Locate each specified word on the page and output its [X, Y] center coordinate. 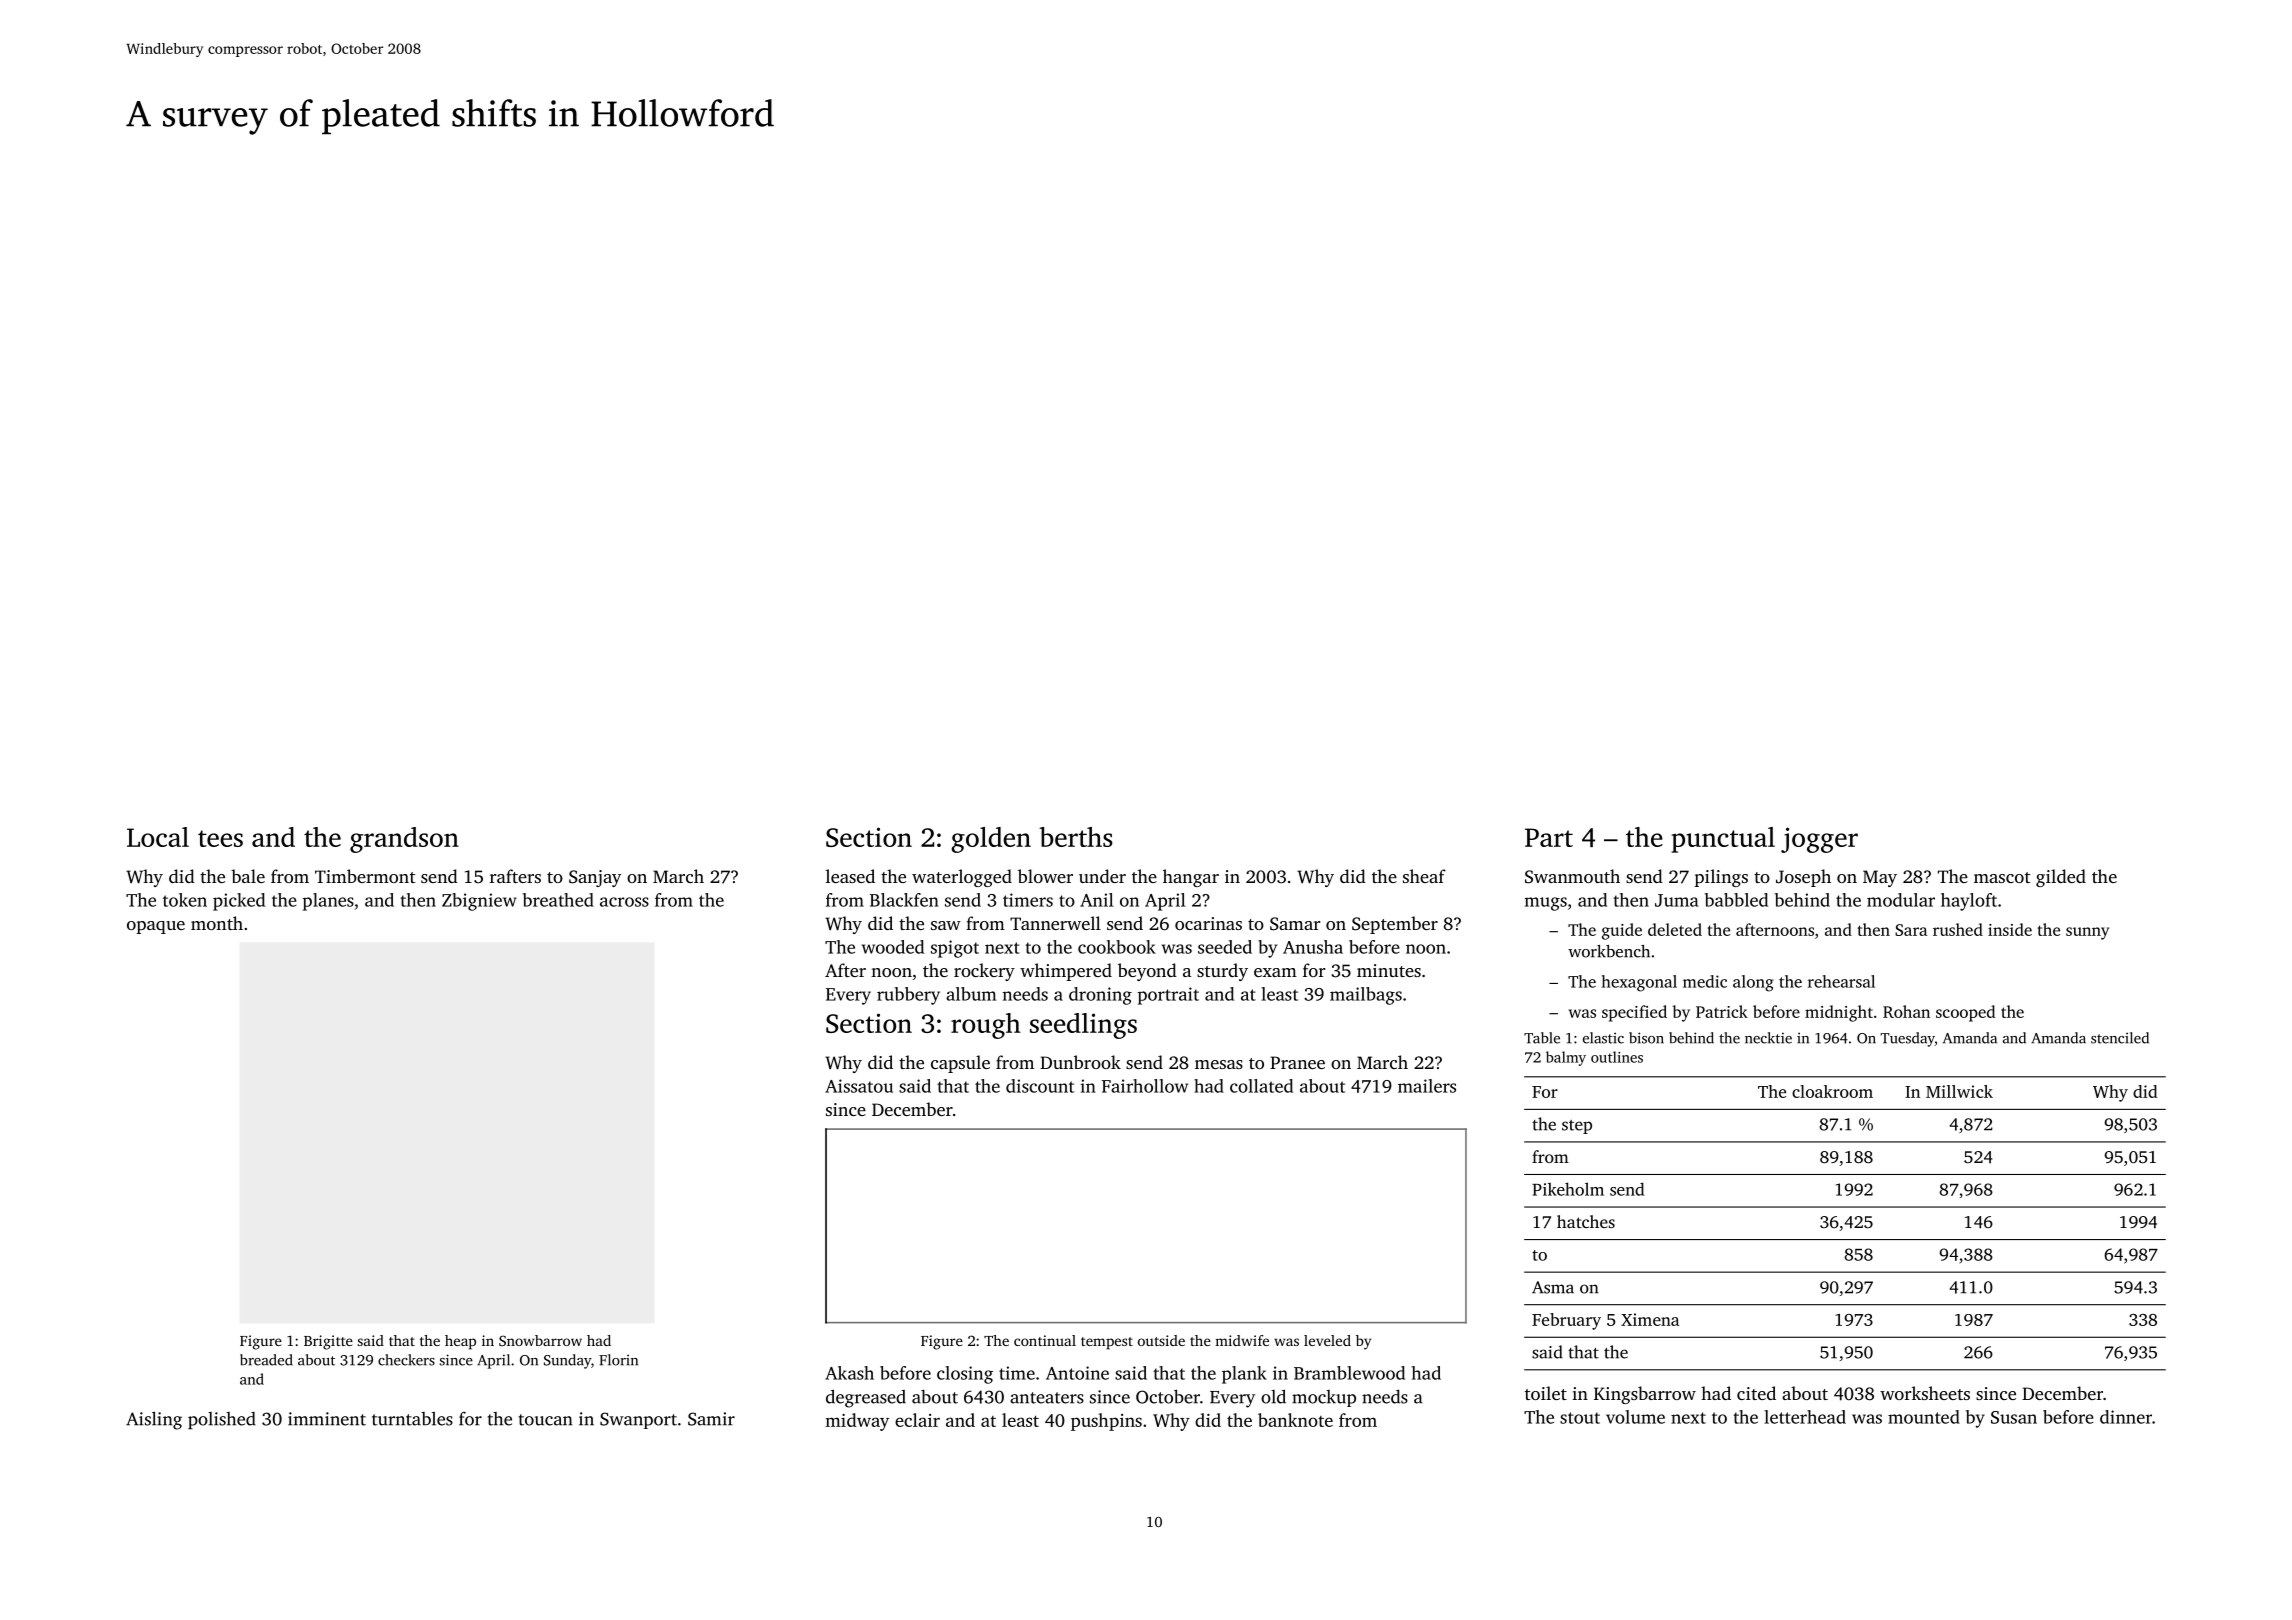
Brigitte [328, 1342]
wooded [893, 947]
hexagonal [1639, 983]
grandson [404, 840]
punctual [1723, 840]
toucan [546, 1420]
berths [1076, 837]
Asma [1553, 1287]
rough [986, 1026]
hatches [1586, 1221]
